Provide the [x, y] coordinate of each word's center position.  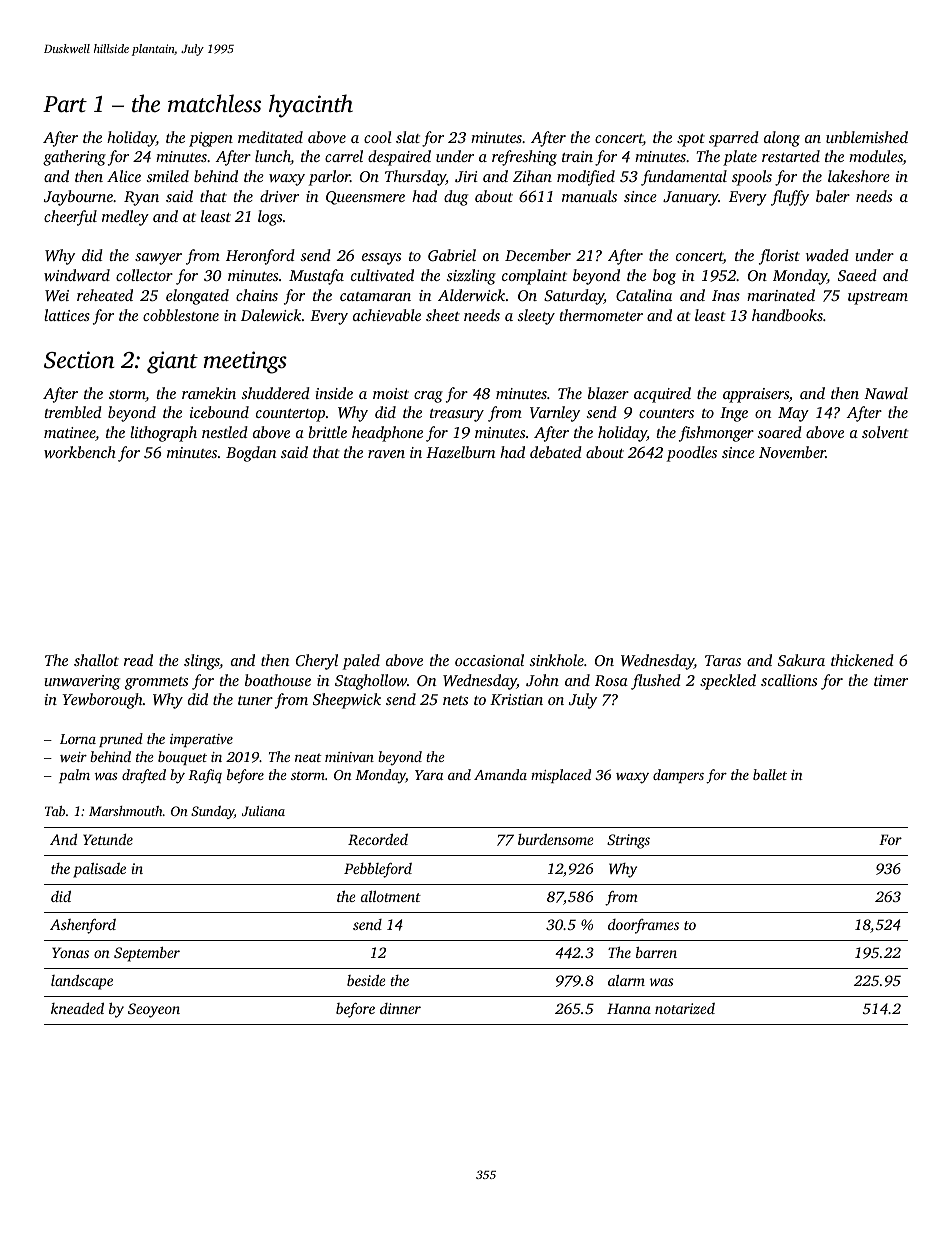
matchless [214, 103]
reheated [105, 295]
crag [428, 397]
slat [408, 137]
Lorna [78, 739]
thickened [862, 660]
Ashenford [83, 926]
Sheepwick [347, 701]
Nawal [886, 393]
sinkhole [556, 660]
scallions [789, 680]
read [138, 660]
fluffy [790, 198]
